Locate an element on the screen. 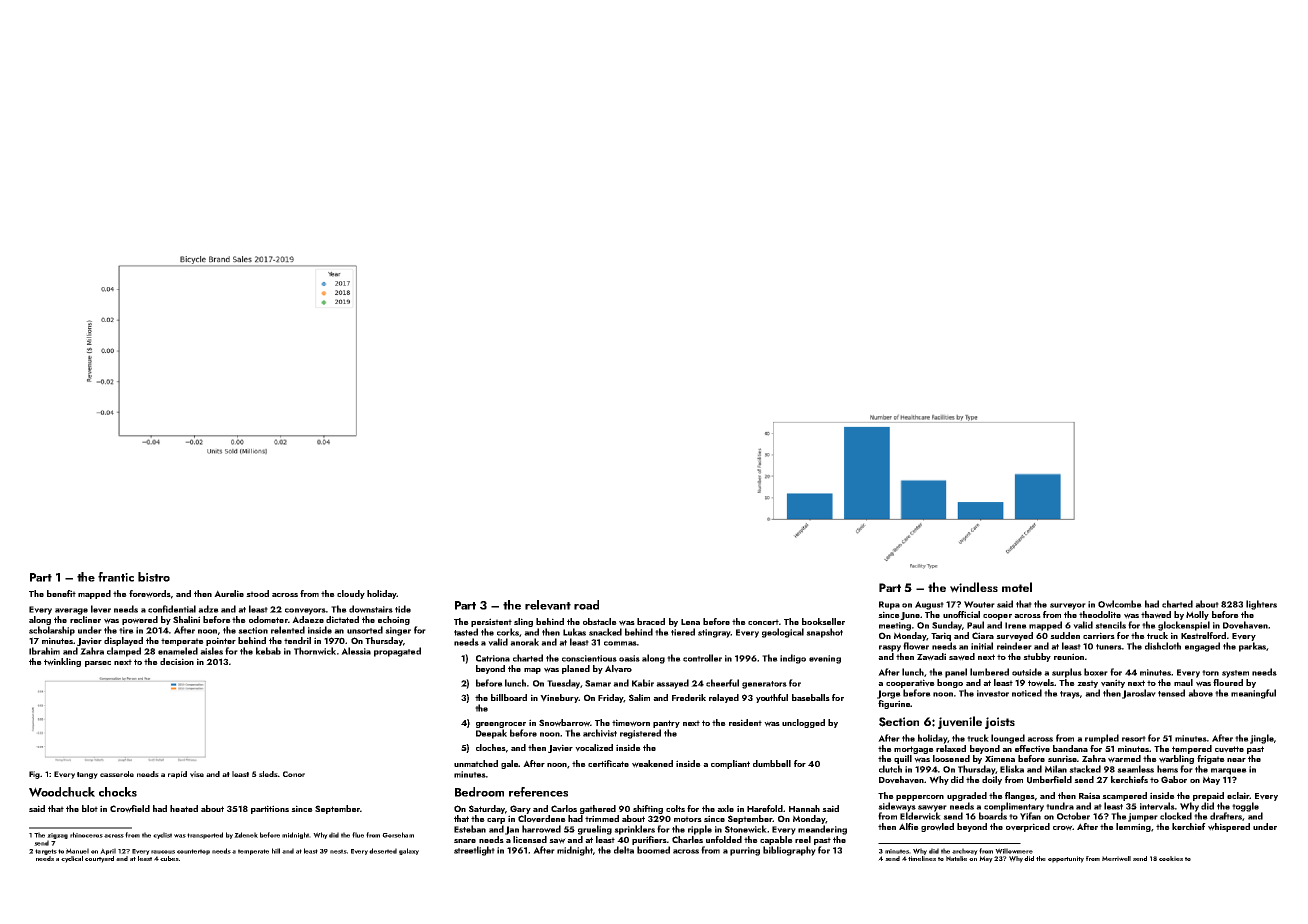 Image resolution: width=1308 pixels, height=924 pixels. sunrise is located at coordinates (1062, 758).
